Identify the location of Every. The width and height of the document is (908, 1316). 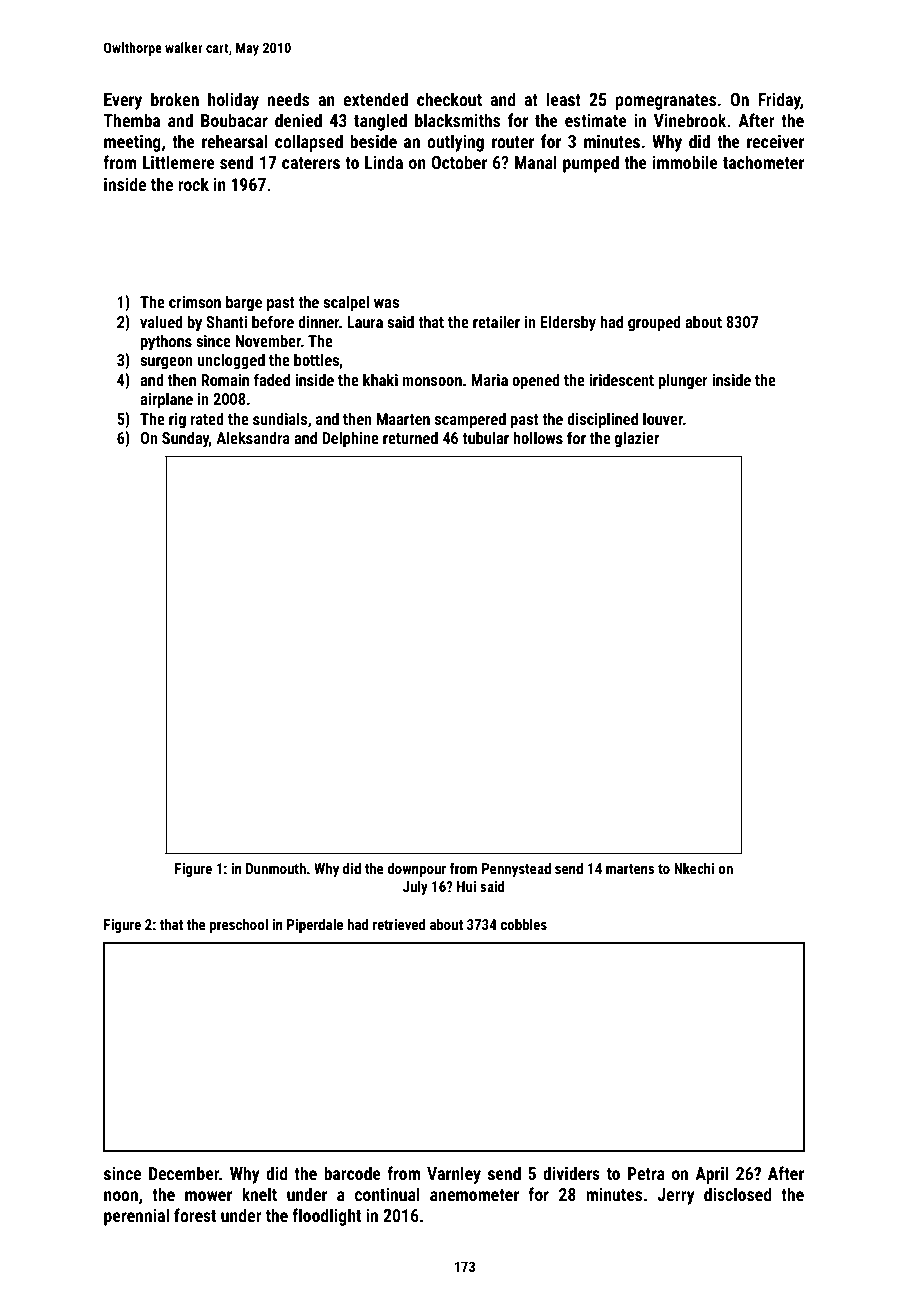
(123, 101).
